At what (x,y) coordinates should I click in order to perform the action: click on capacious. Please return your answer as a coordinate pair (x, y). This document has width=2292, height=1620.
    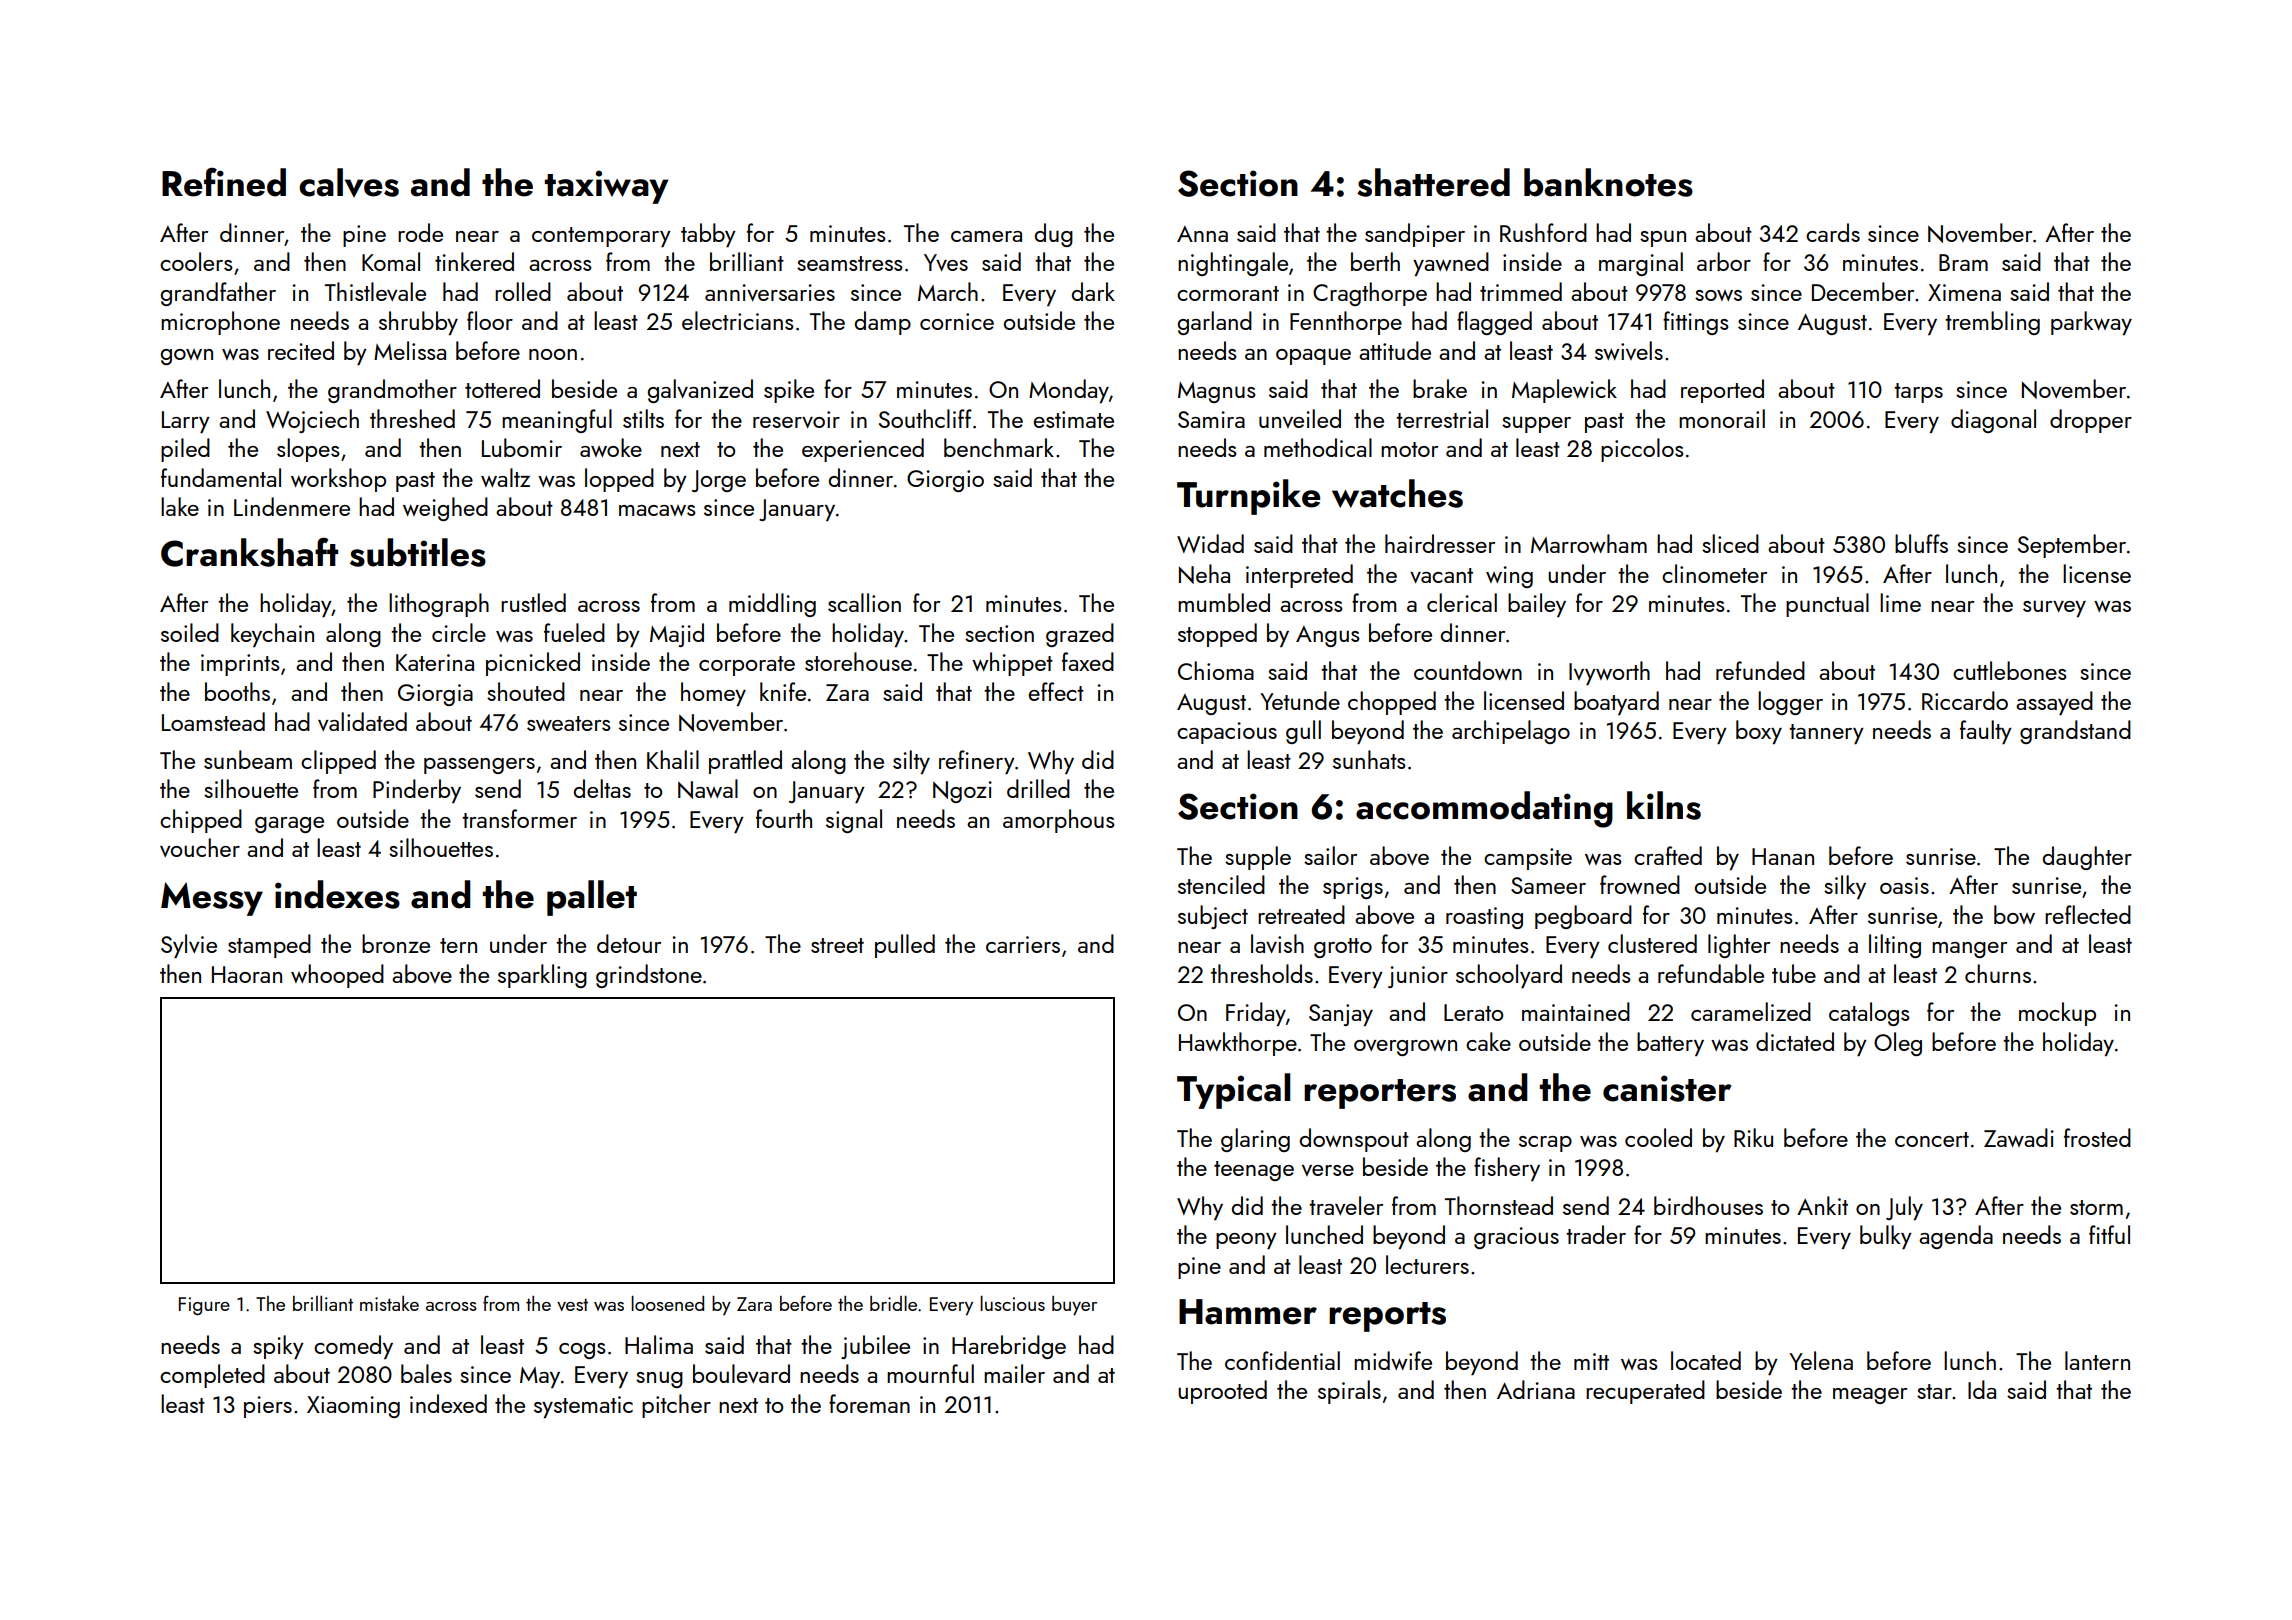
    Looking at the image, I should click on (1227, 733).
